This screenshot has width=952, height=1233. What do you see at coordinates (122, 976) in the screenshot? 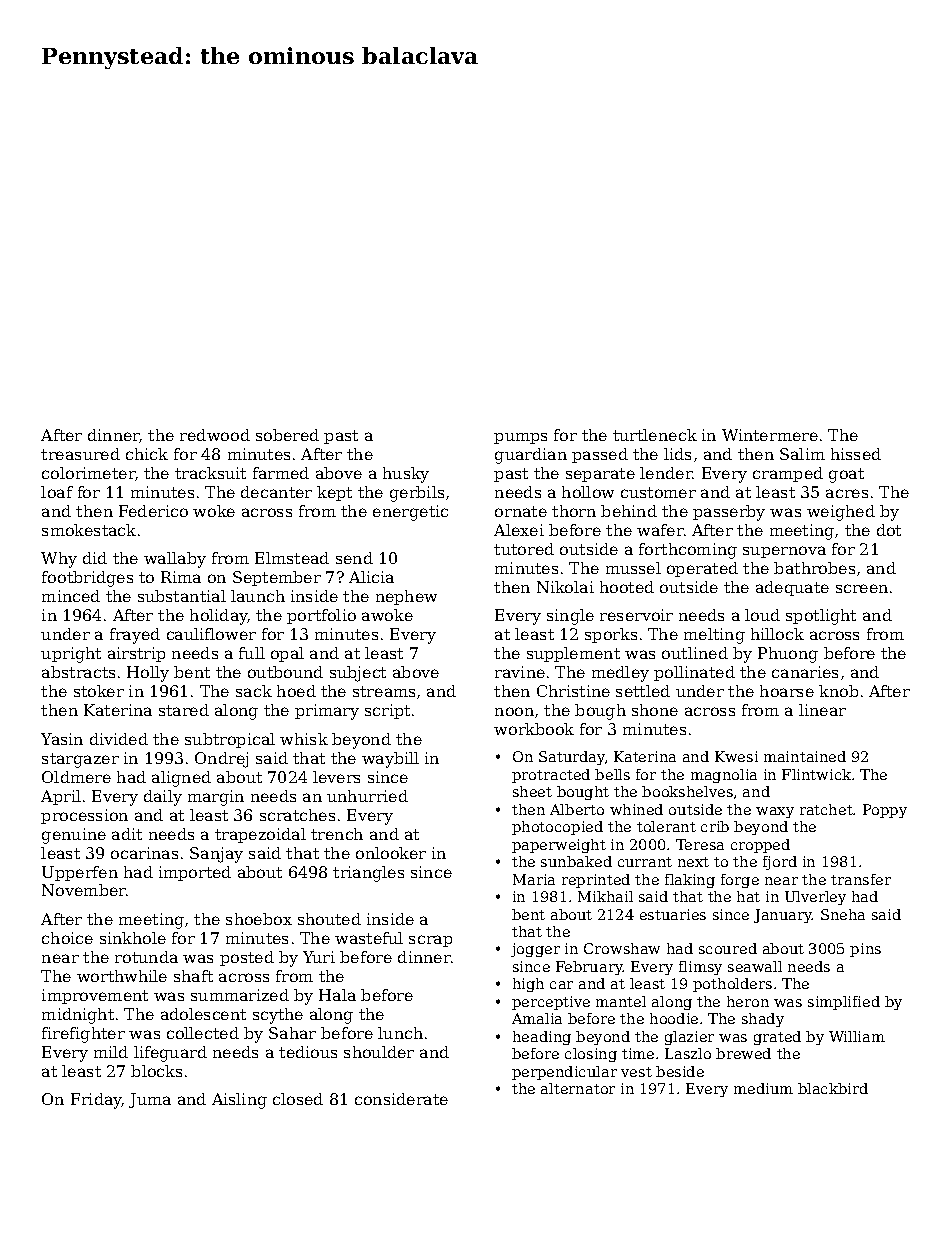
I see `worthwhile` at bounding box center [122, 976].
